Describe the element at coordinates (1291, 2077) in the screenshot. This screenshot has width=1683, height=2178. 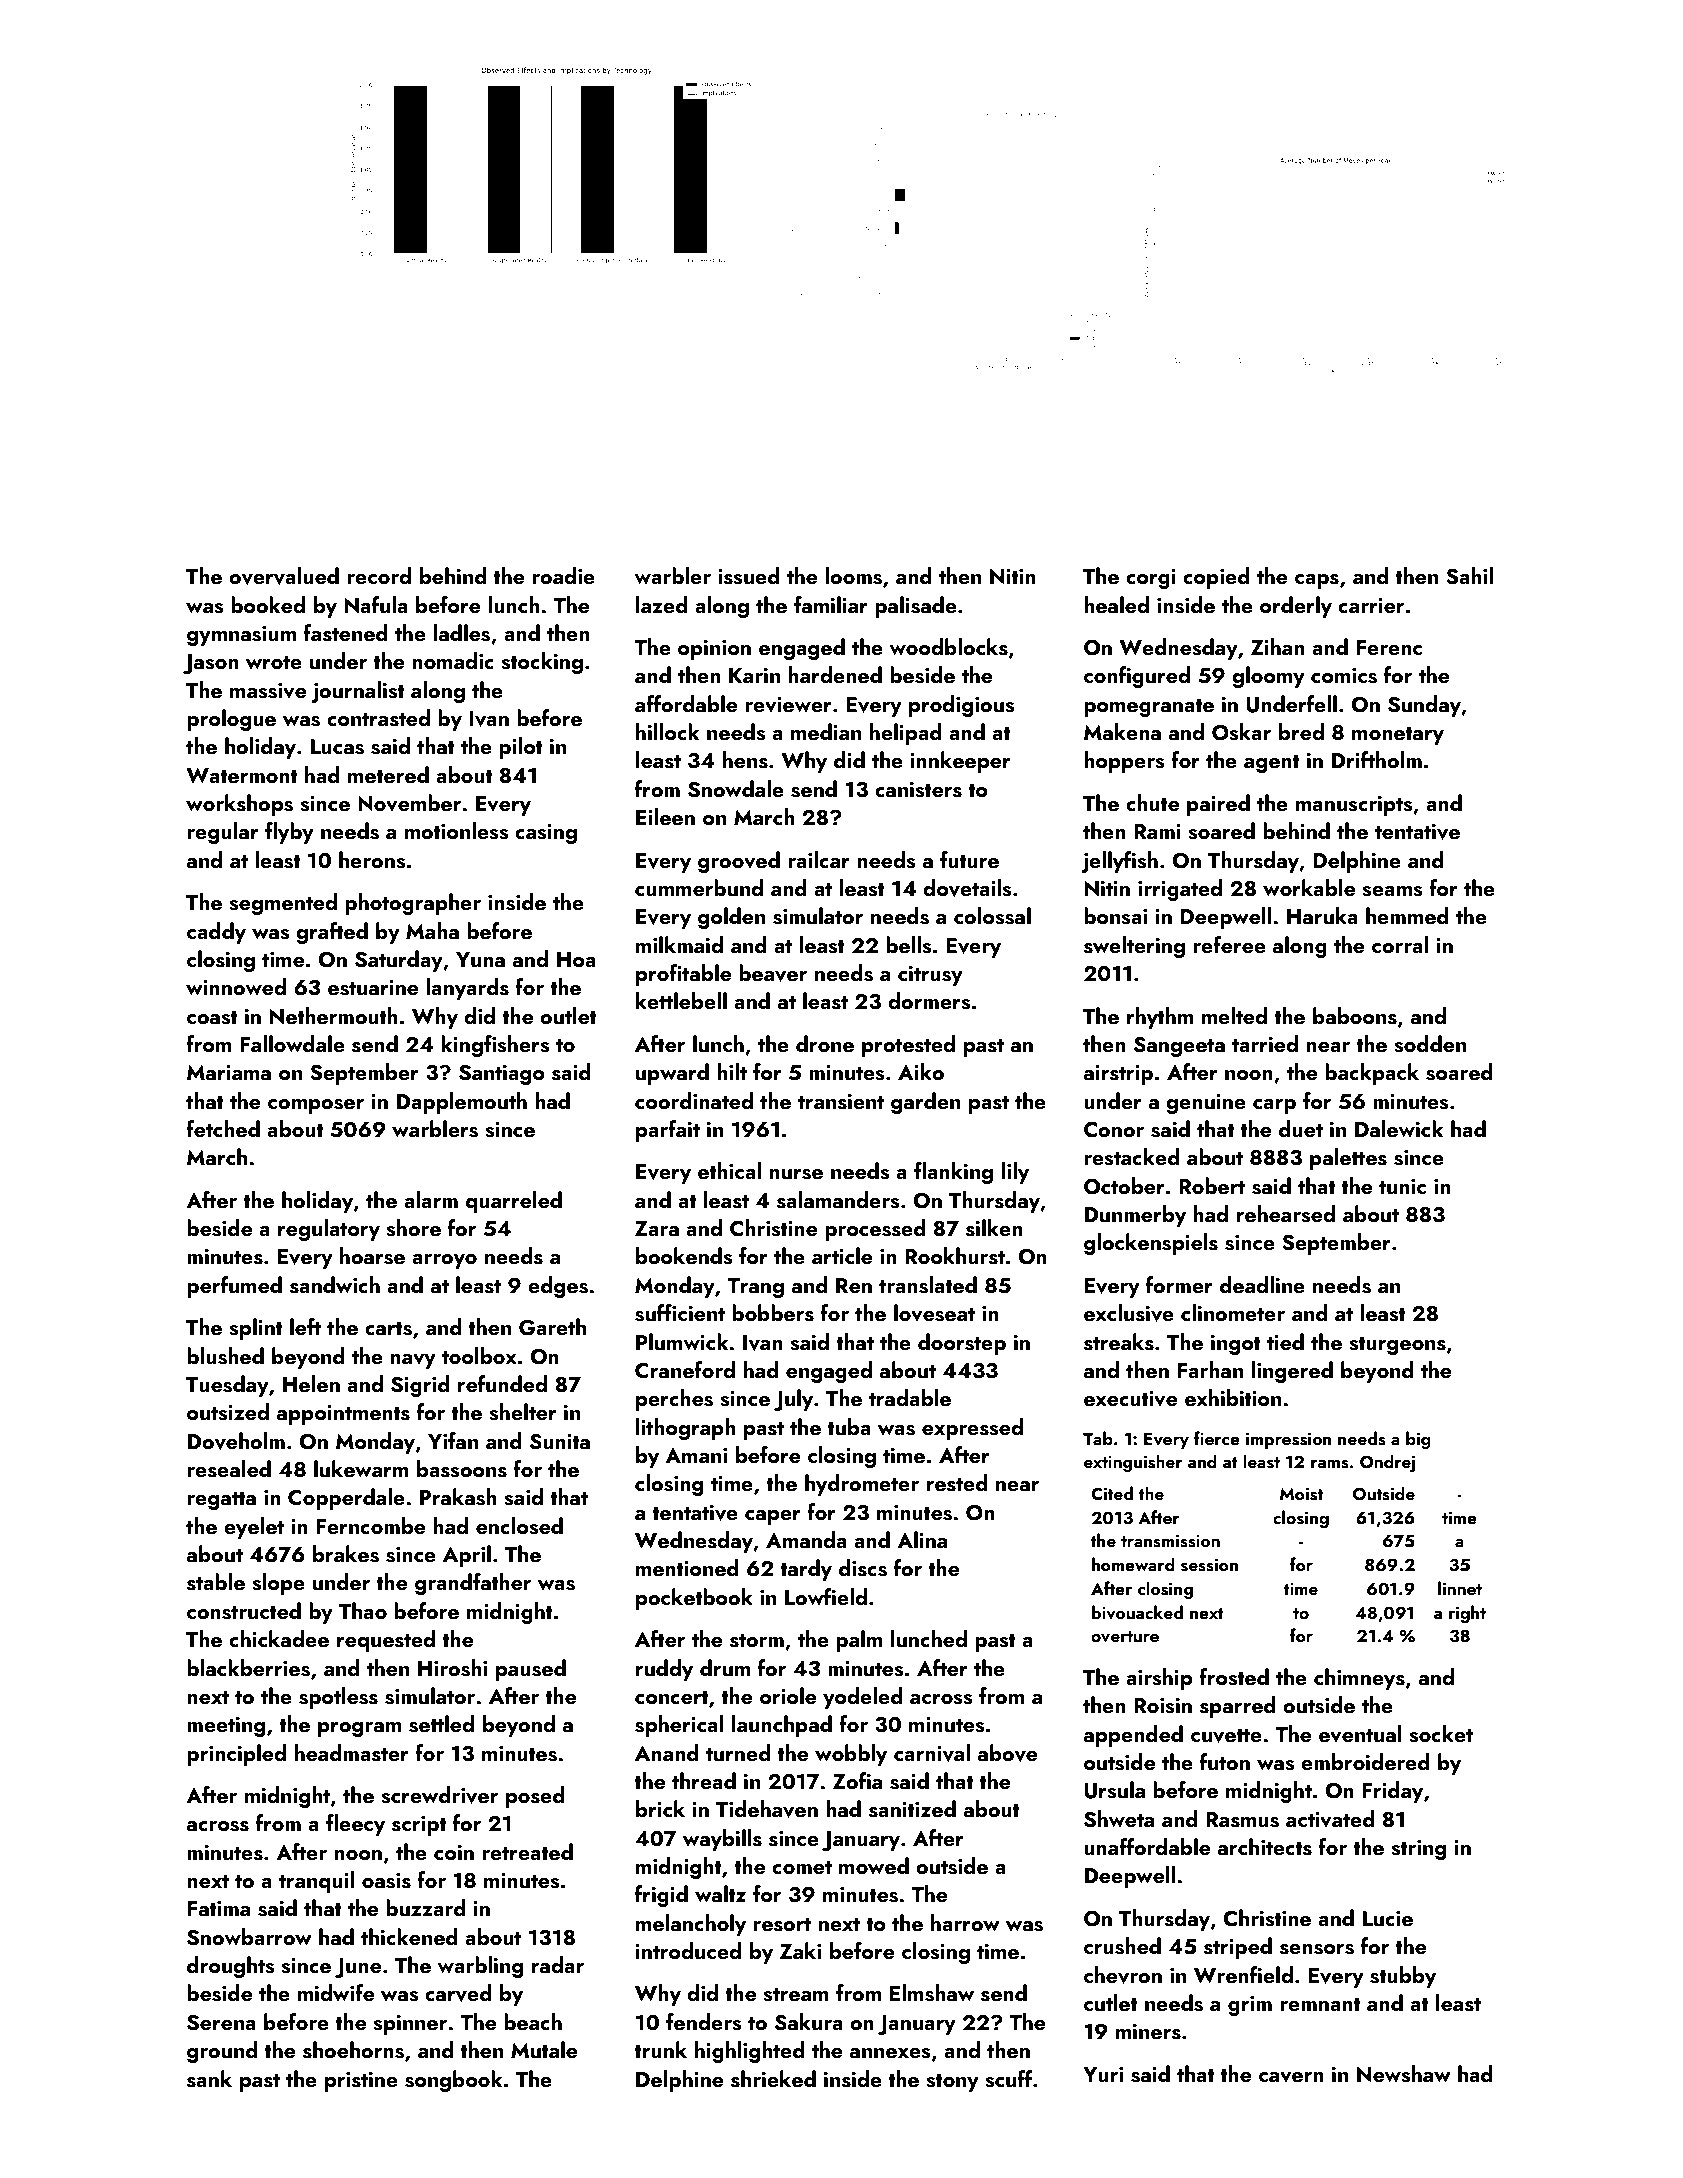
I see `cavern` at that location.
